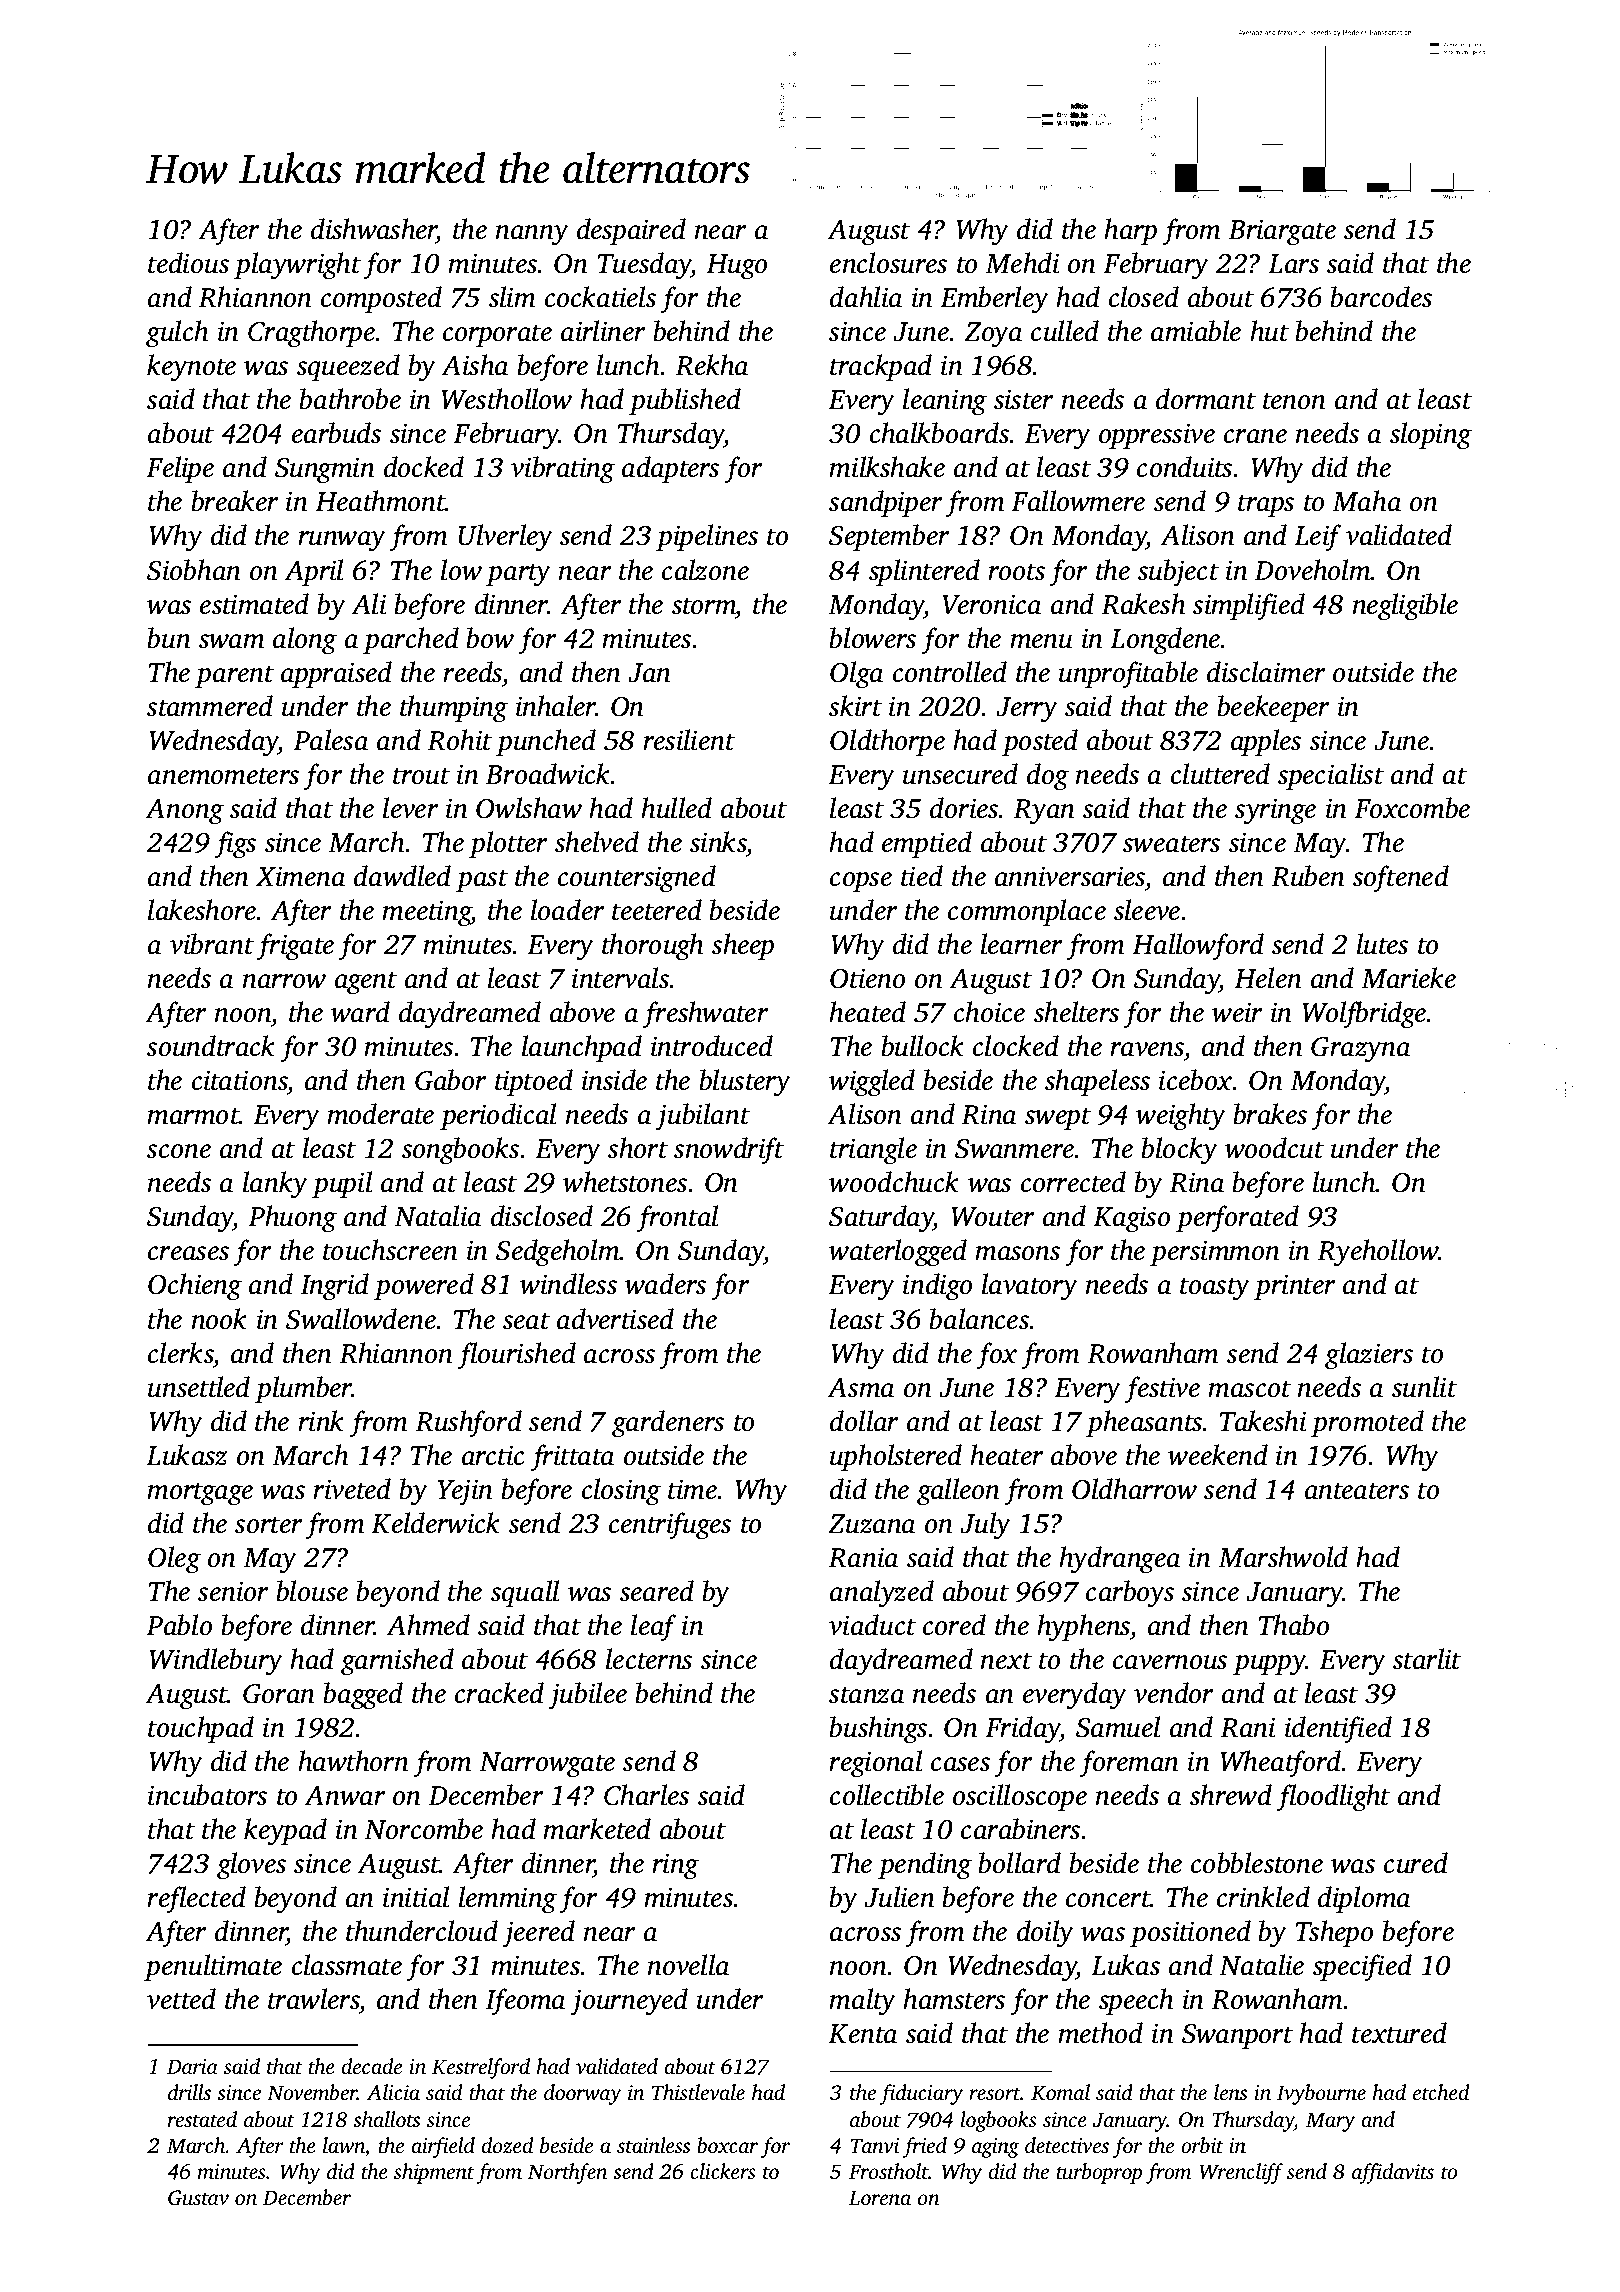 The image size is (1620, 2292). What do you see at coordinates (1441, 2092) in the screenshot?
I see `etched` at bounding box center [1441, 2092].
